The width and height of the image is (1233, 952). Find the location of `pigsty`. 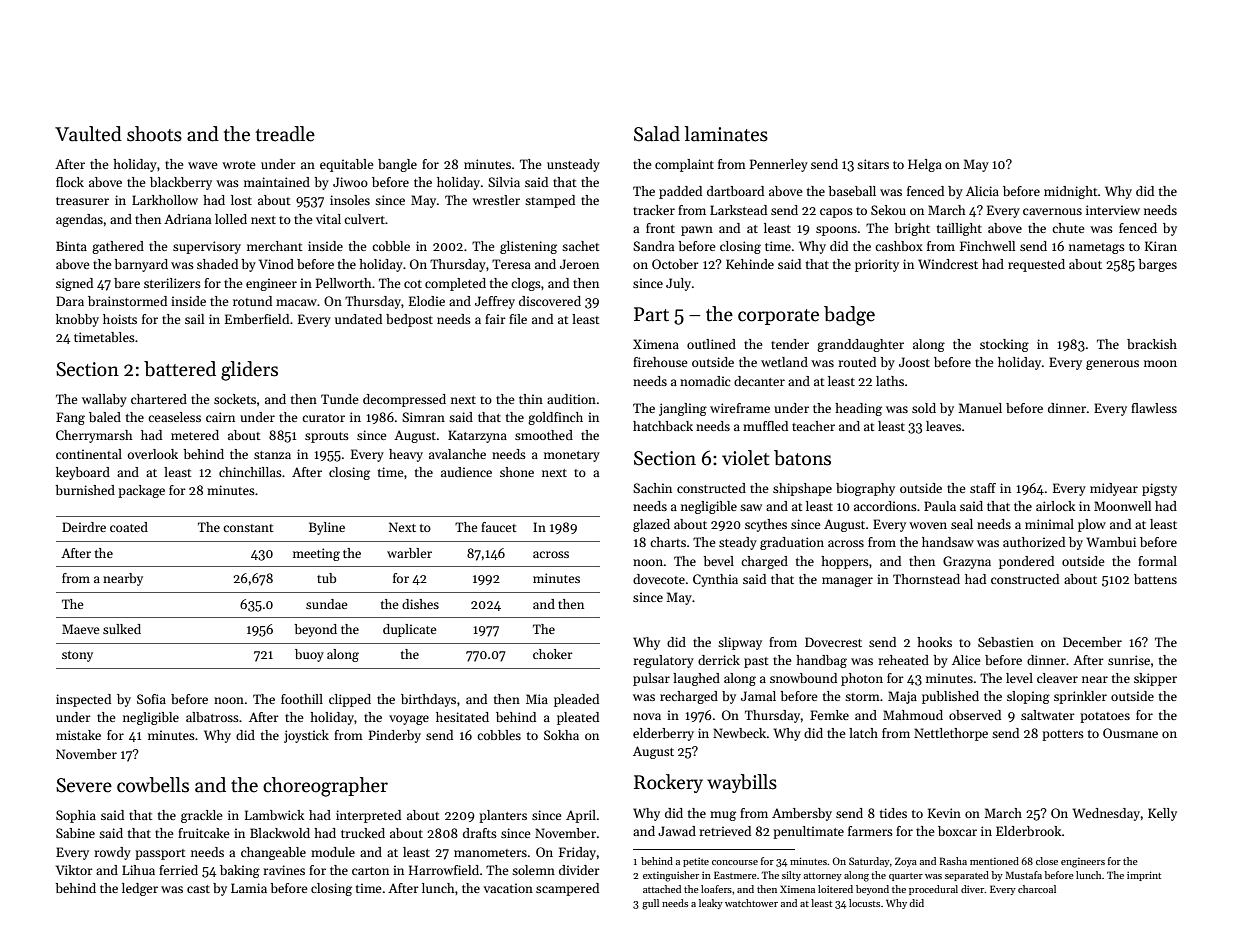

pigsty is located at coordinates (1159, 489).
